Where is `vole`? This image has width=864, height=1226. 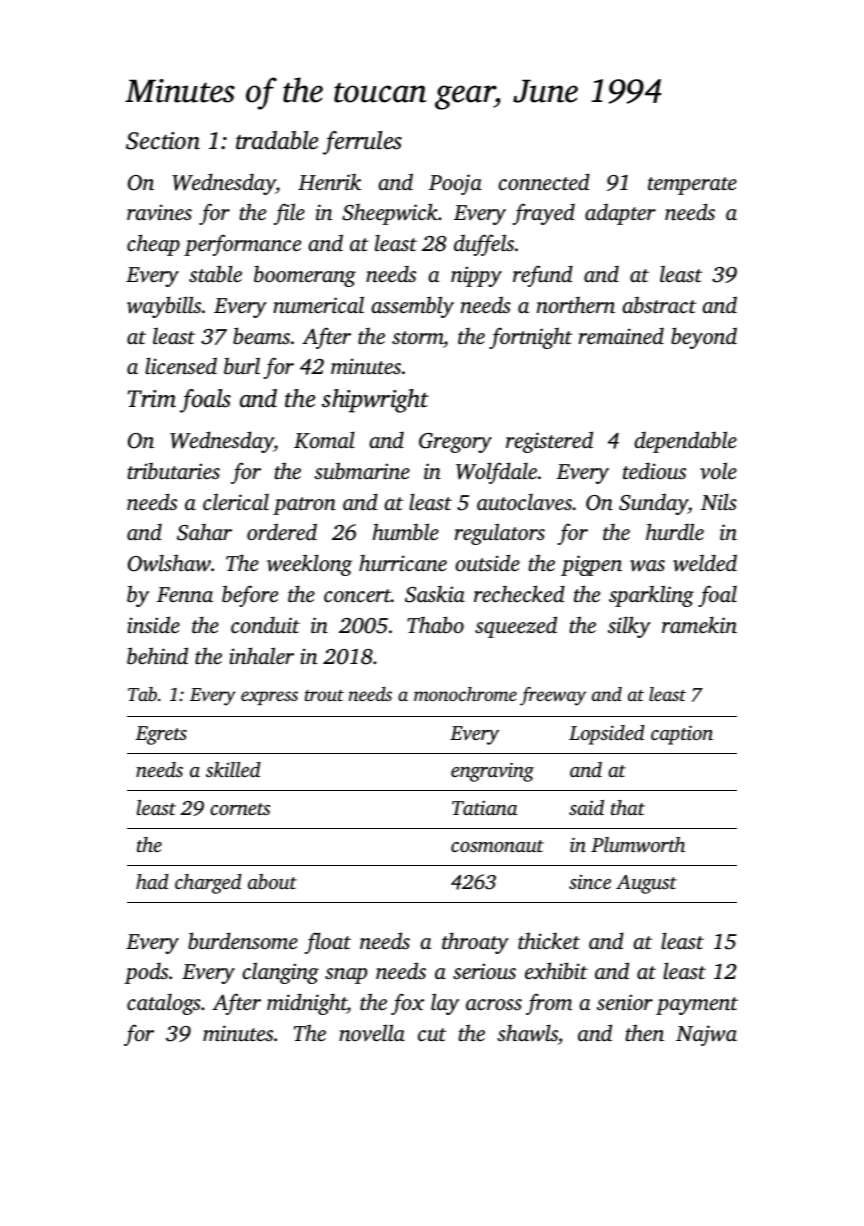 vole is located at coordinates (718, 471).
